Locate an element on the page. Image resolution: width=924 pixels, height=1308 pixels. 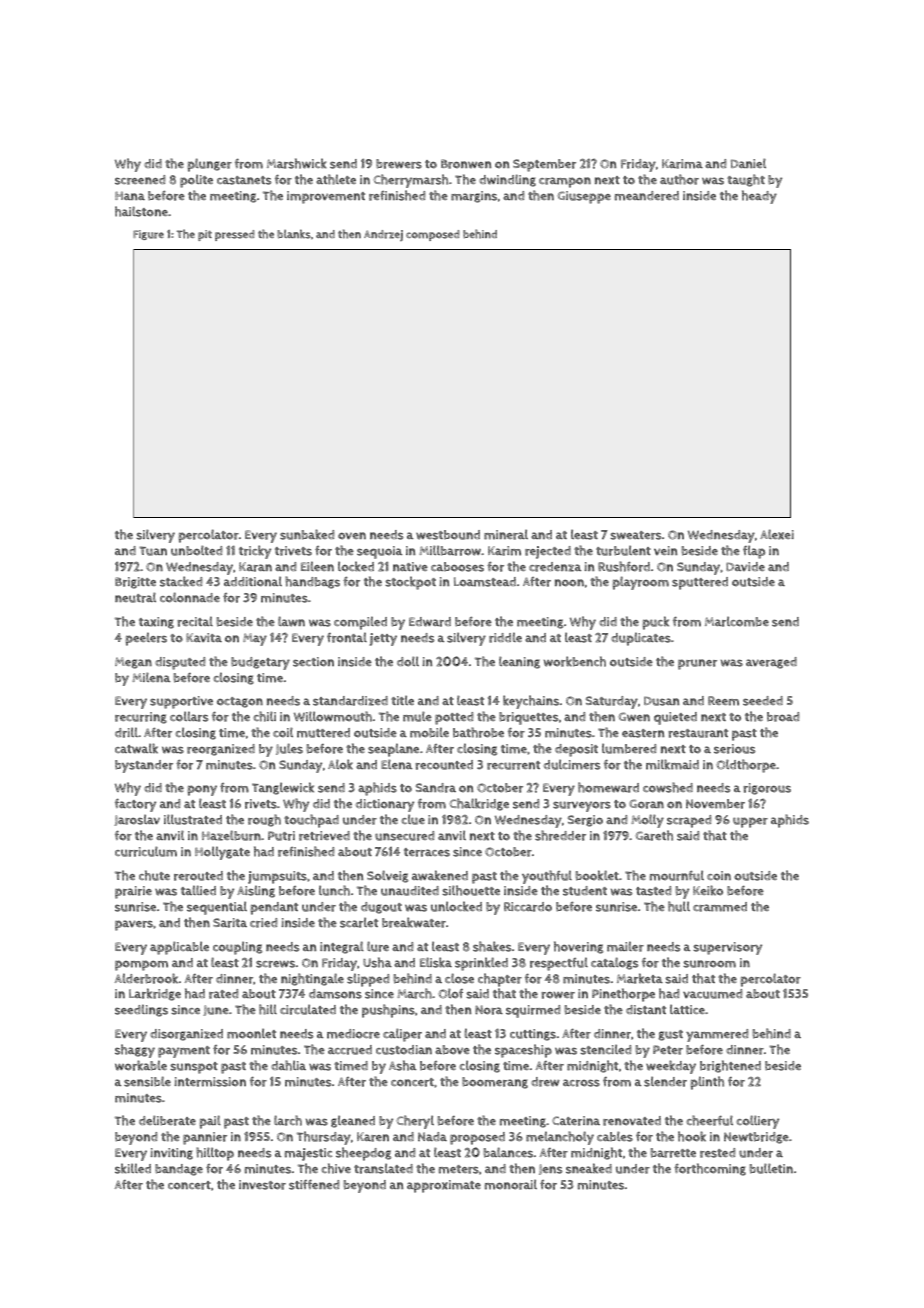
bulletin is located at coordinates (771, 1168).
